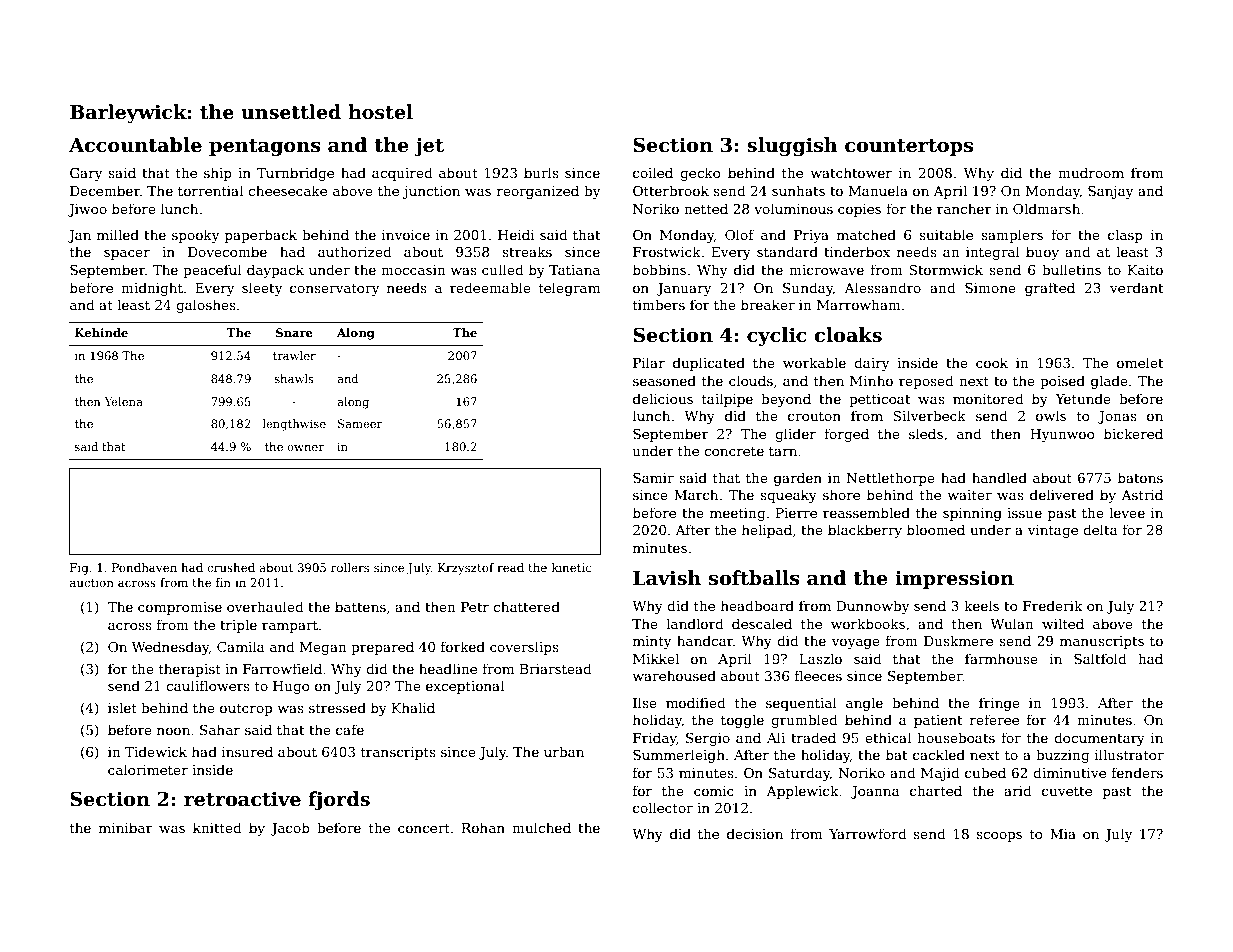 The height and width of the document is (952, 1233). What do you see at coordinates (429, 146) in the document?
I see `jet` at bounding box center [429, 146].
